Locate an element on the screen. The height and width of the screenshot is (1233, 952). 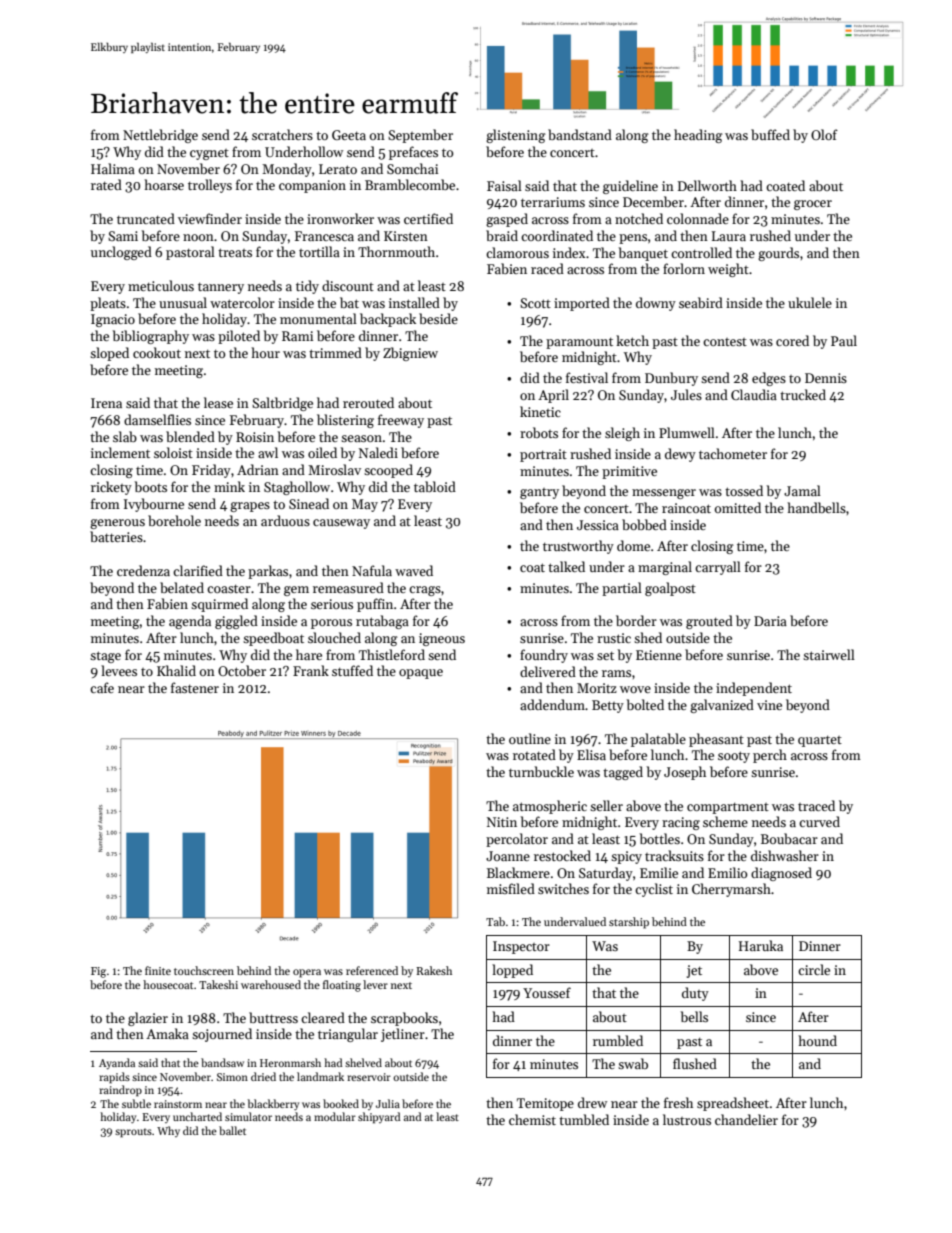
bandstand is located at coordinates (580, 134).
